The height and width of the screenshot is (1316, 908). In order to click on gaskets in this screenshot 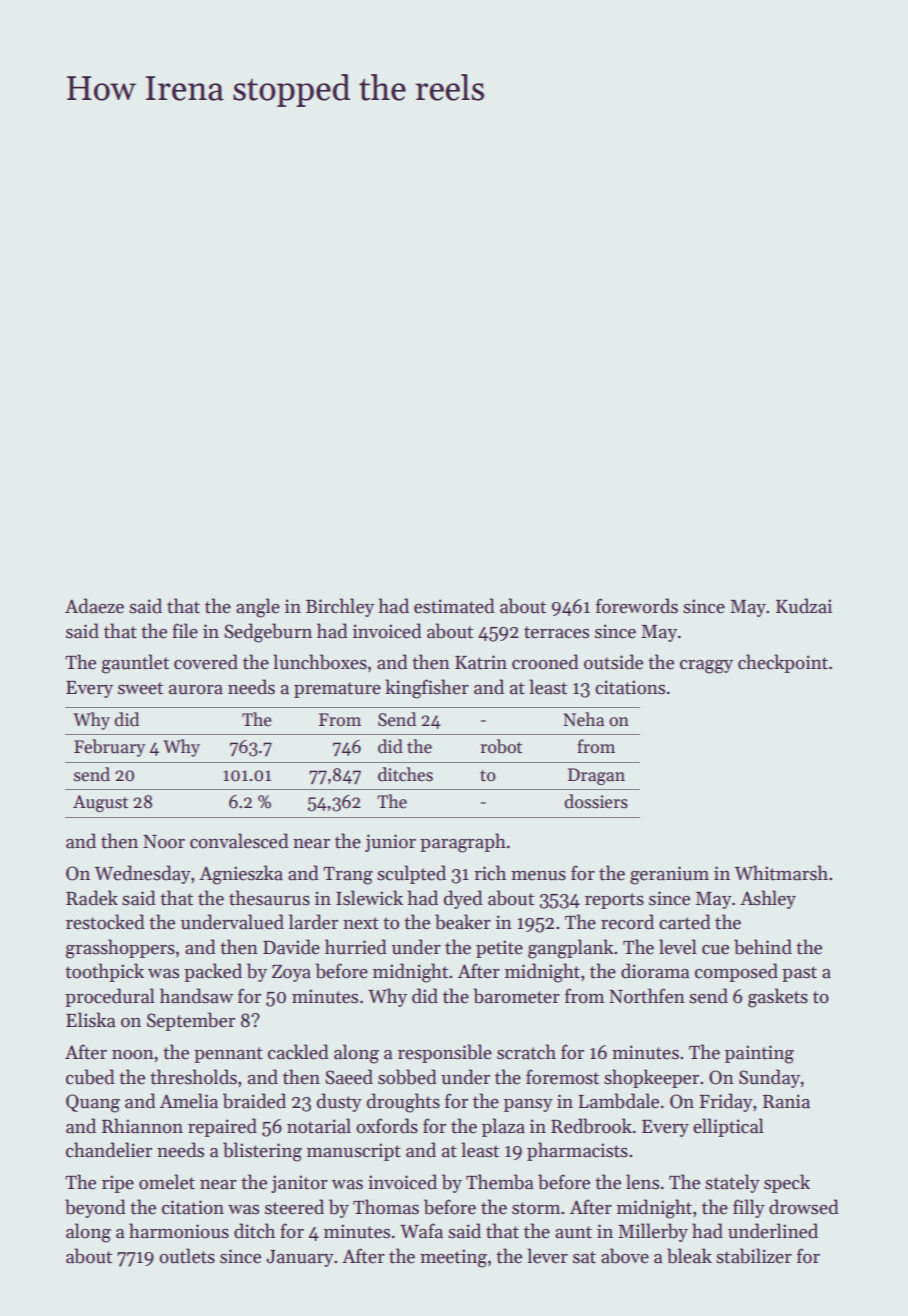, I will do `click(778, 998)`.
